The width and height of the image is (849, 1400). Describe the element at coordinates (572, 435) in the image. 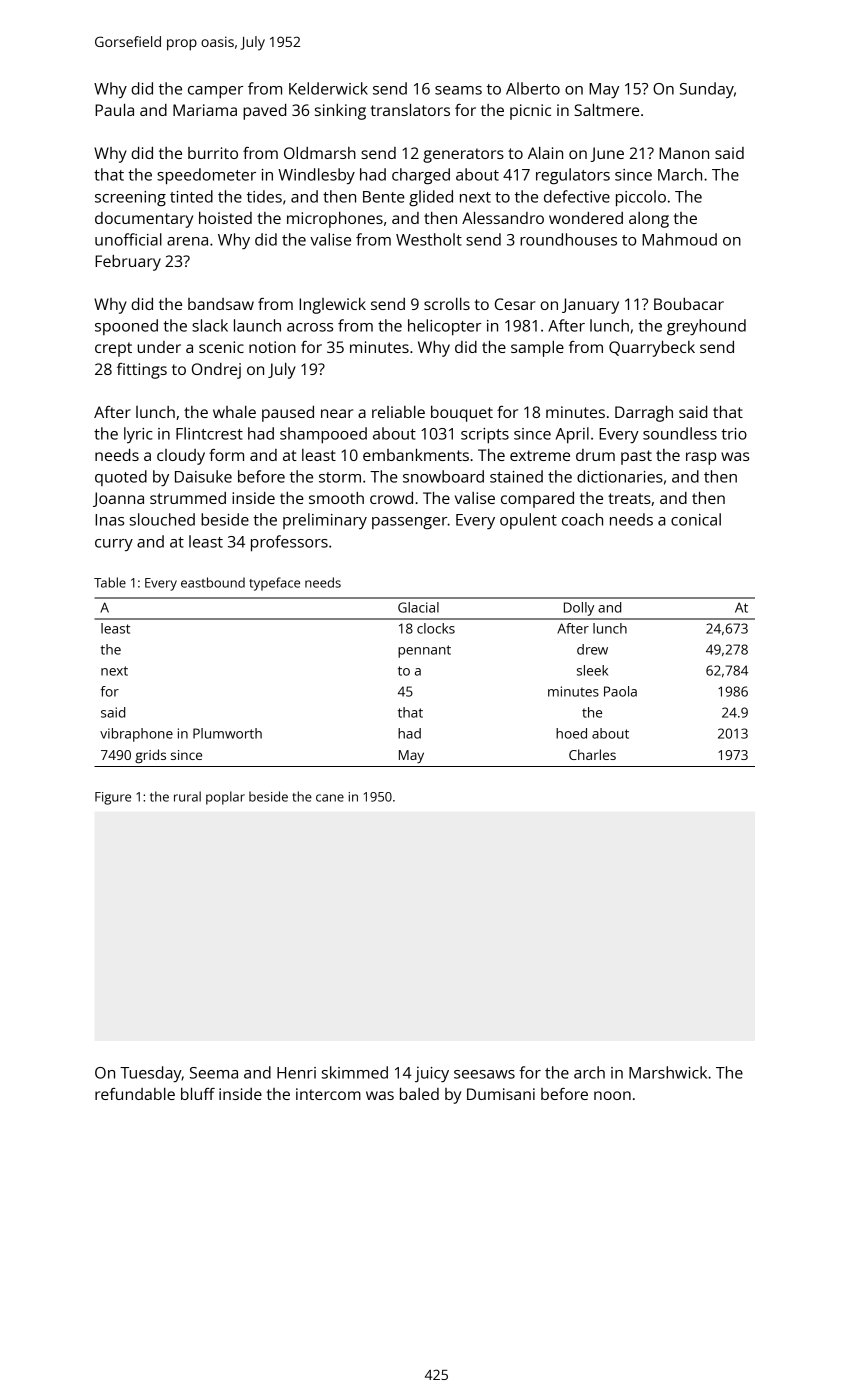

I see `April` at that location.
